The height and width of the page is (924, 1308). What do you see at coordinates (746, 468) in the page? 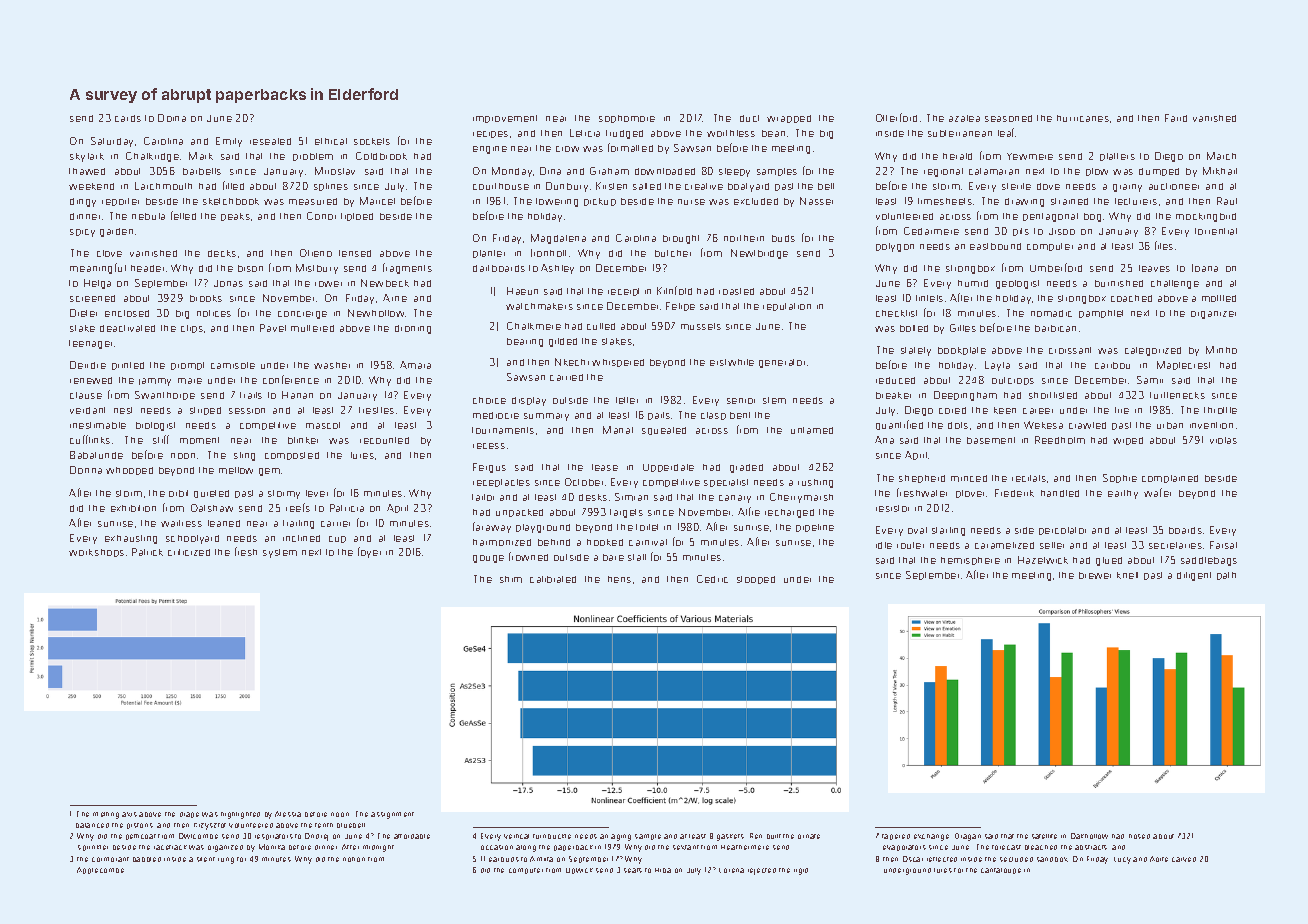
I see `graded` at bounding box center [746, 468].
